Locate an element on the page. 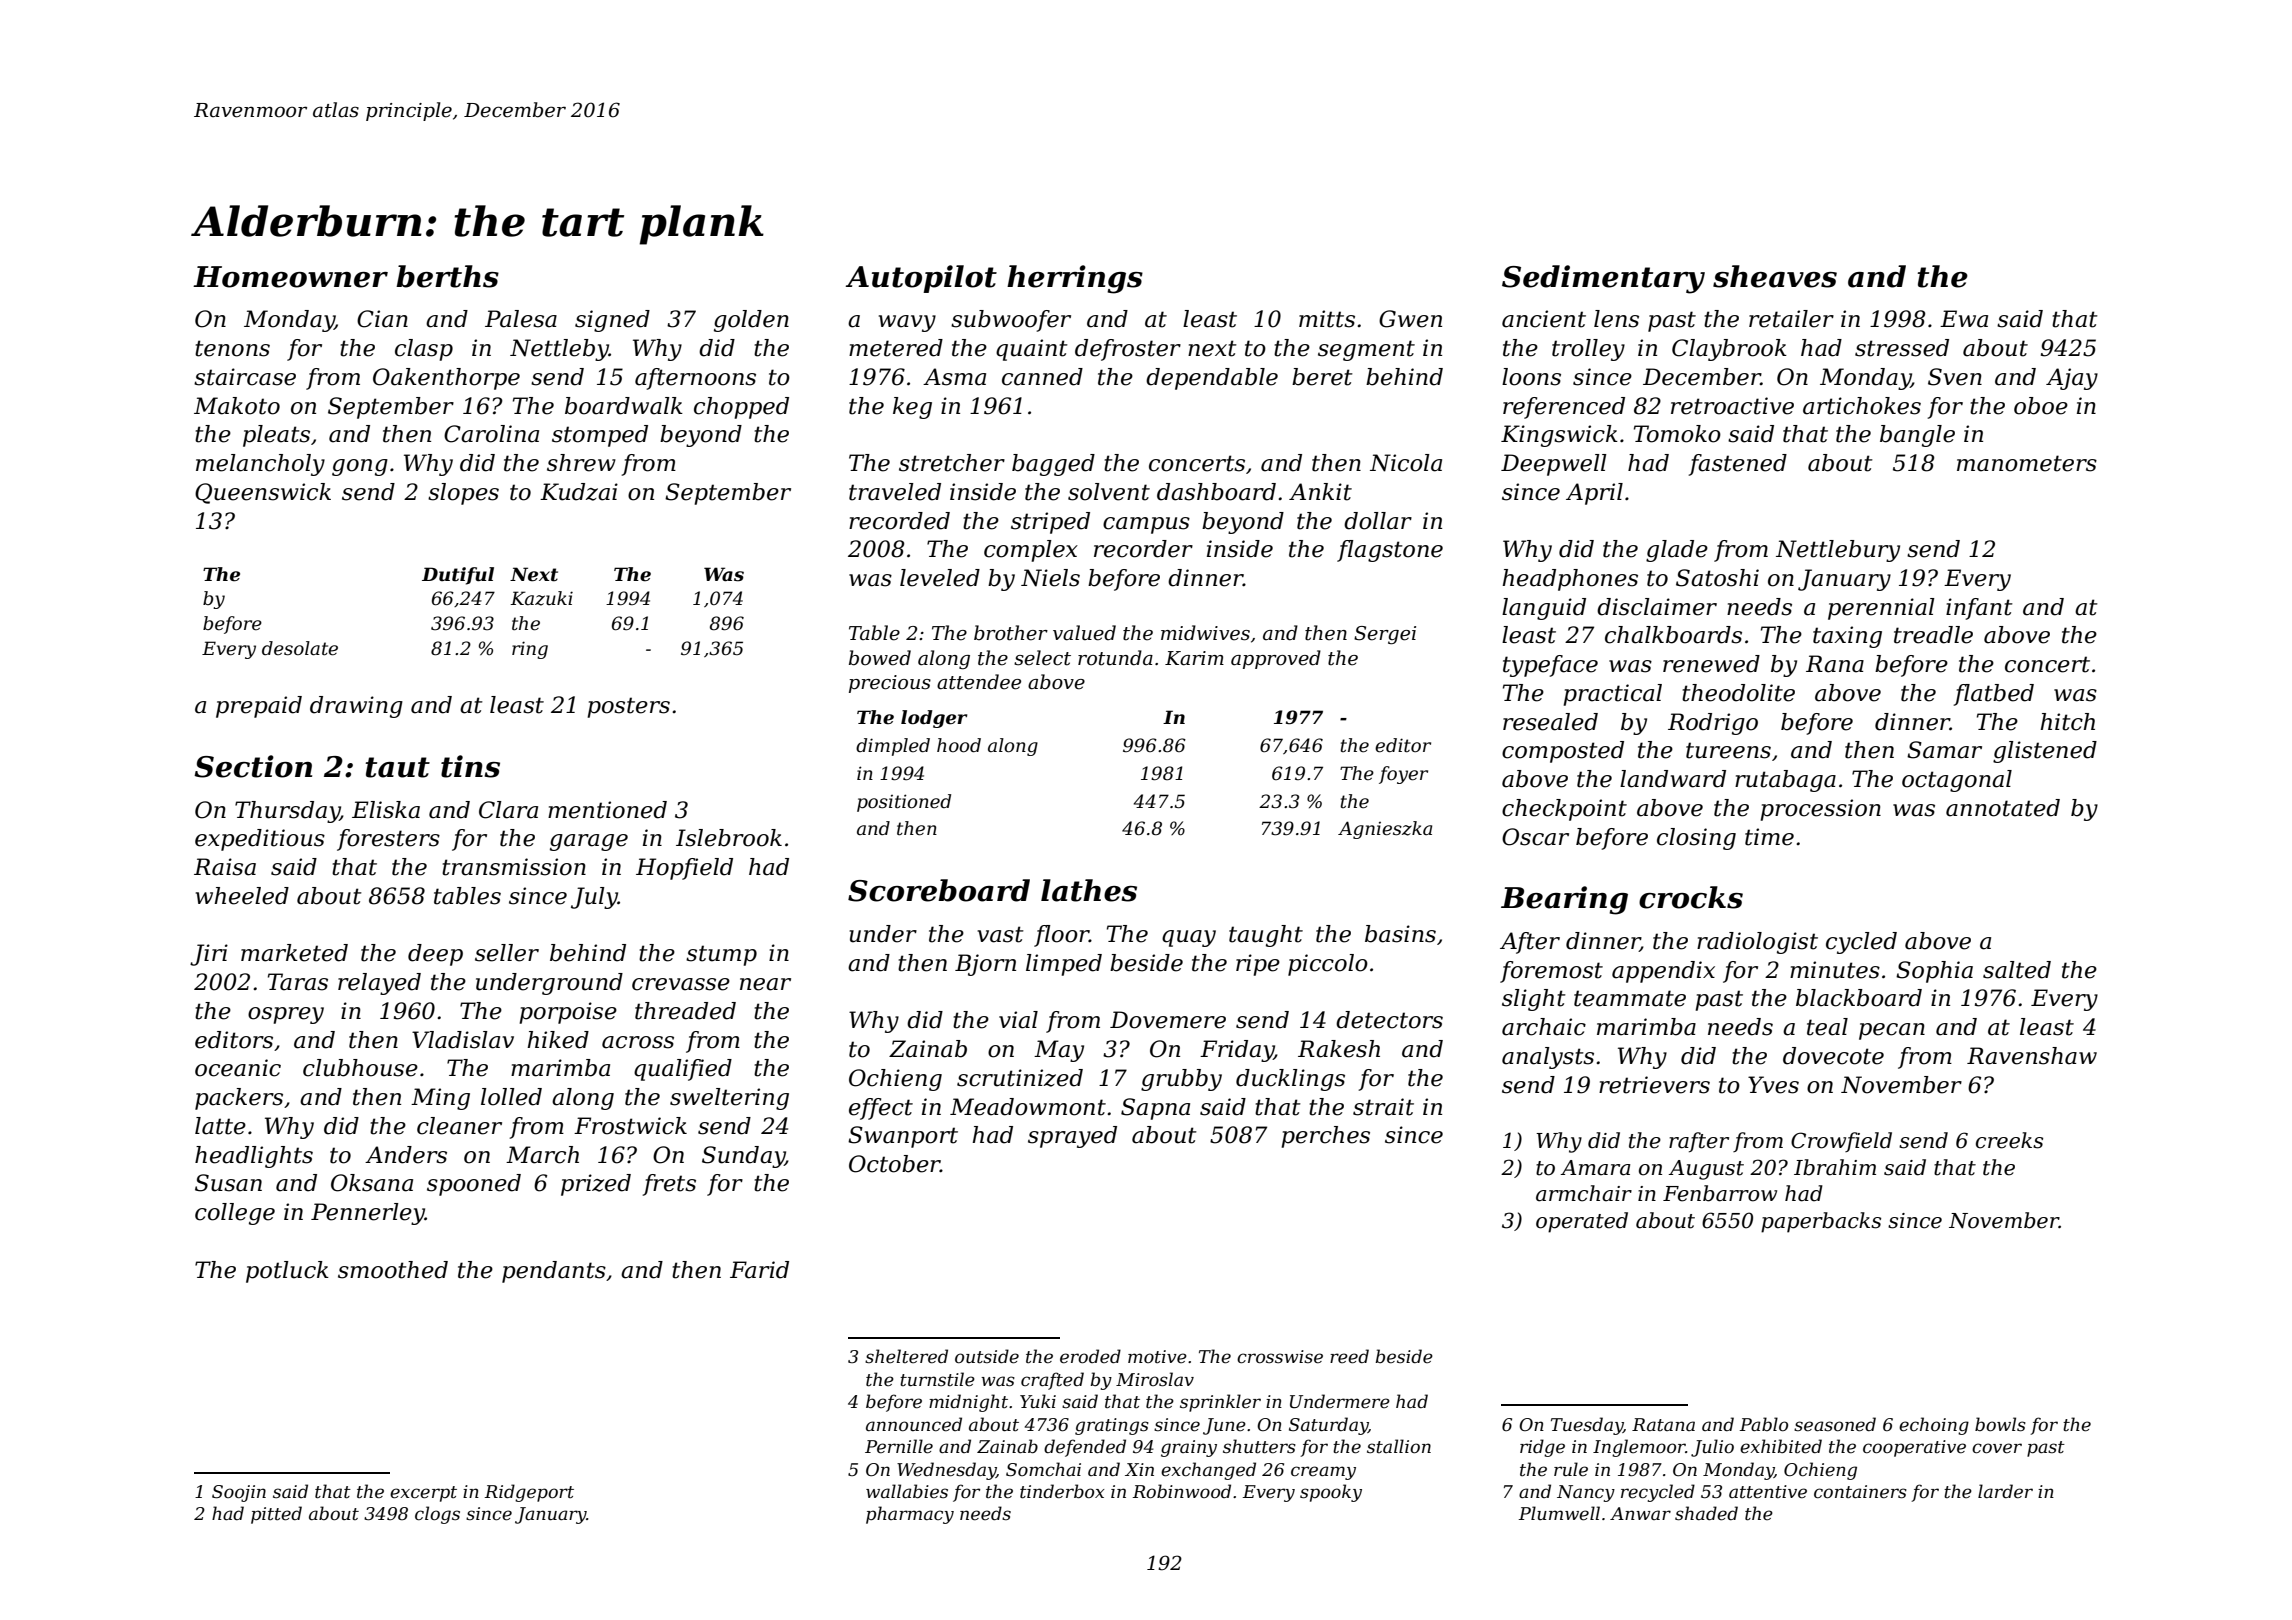 The height and width of the image is (1620, 2292). Autopilot is located at coordinates (921, 279).
